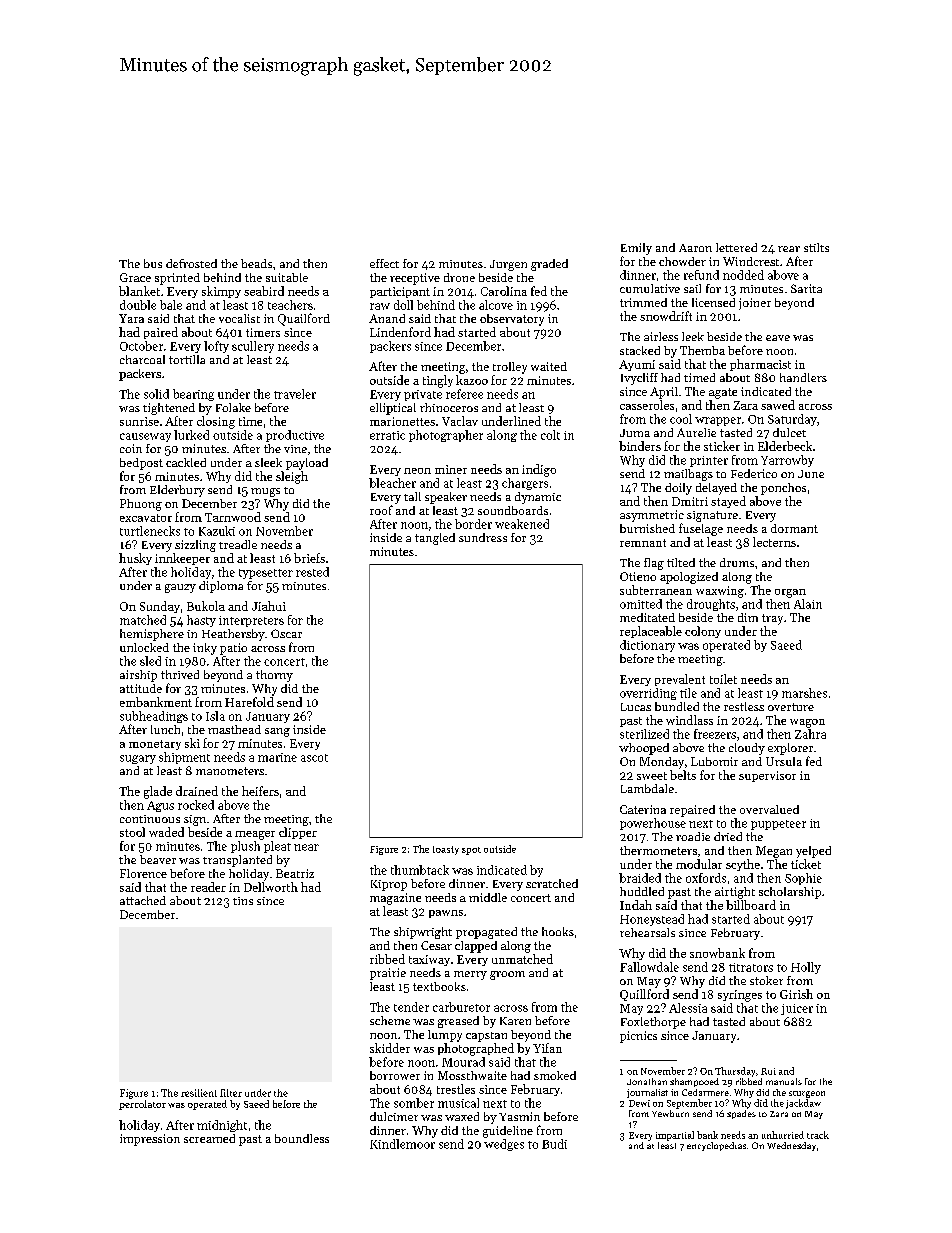 Image resolution: width=952 pixels, height=1233 pixels. I want to click on treadle, so click(238, 544).
